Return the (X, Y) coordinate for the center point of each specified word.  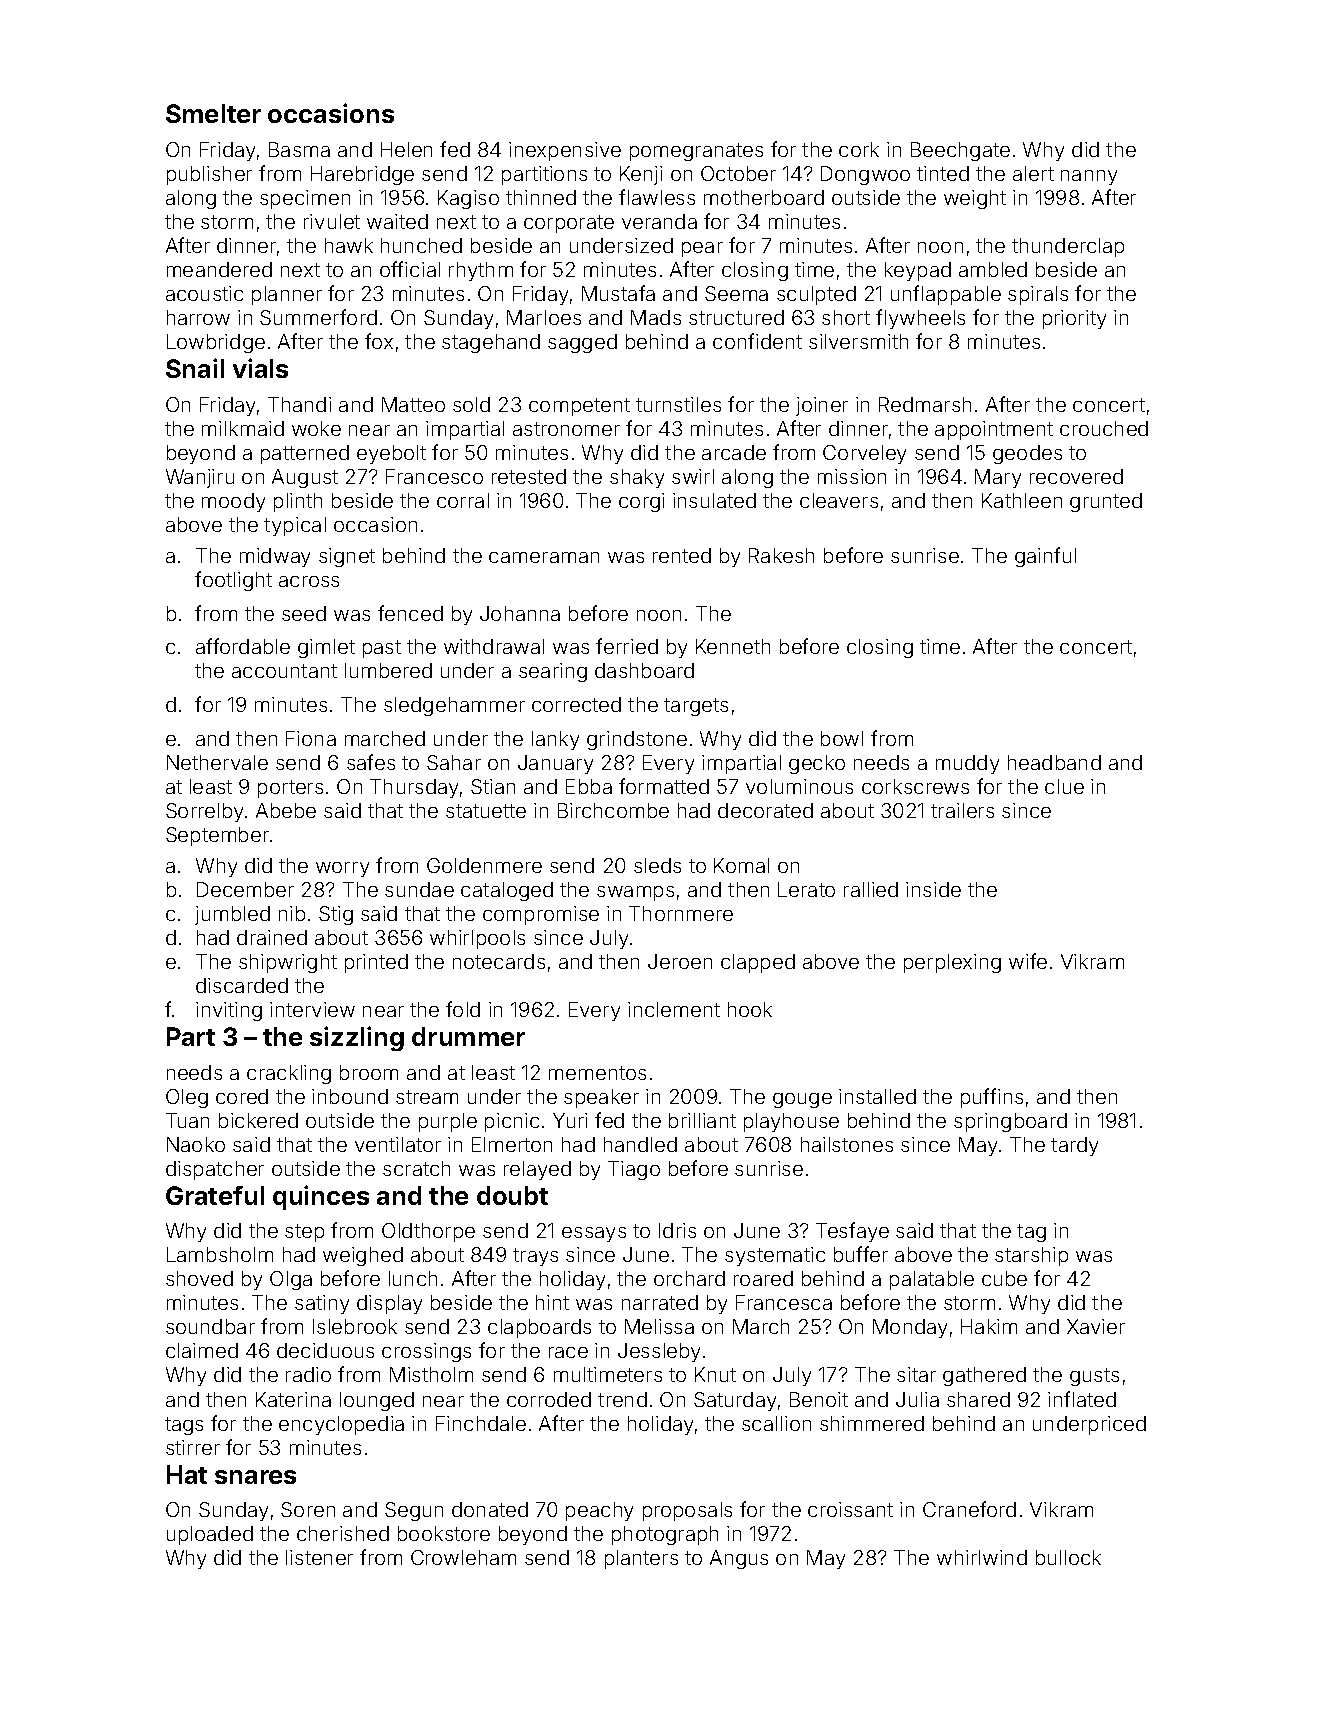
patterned (305, 454)
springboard (1010, 1122)
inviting (229, 1011)
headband (1054, 762)
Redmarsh (925, 404)
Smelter (213, 113)
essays (594, 1234)
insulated (714, 500)
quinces (321, 1197)
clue (1064, 786)
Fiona (311, 738)
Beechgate (960, 151)
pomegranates (696, 152)
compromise (541, 915)
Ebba (589, 786)
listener (319, 1557)
